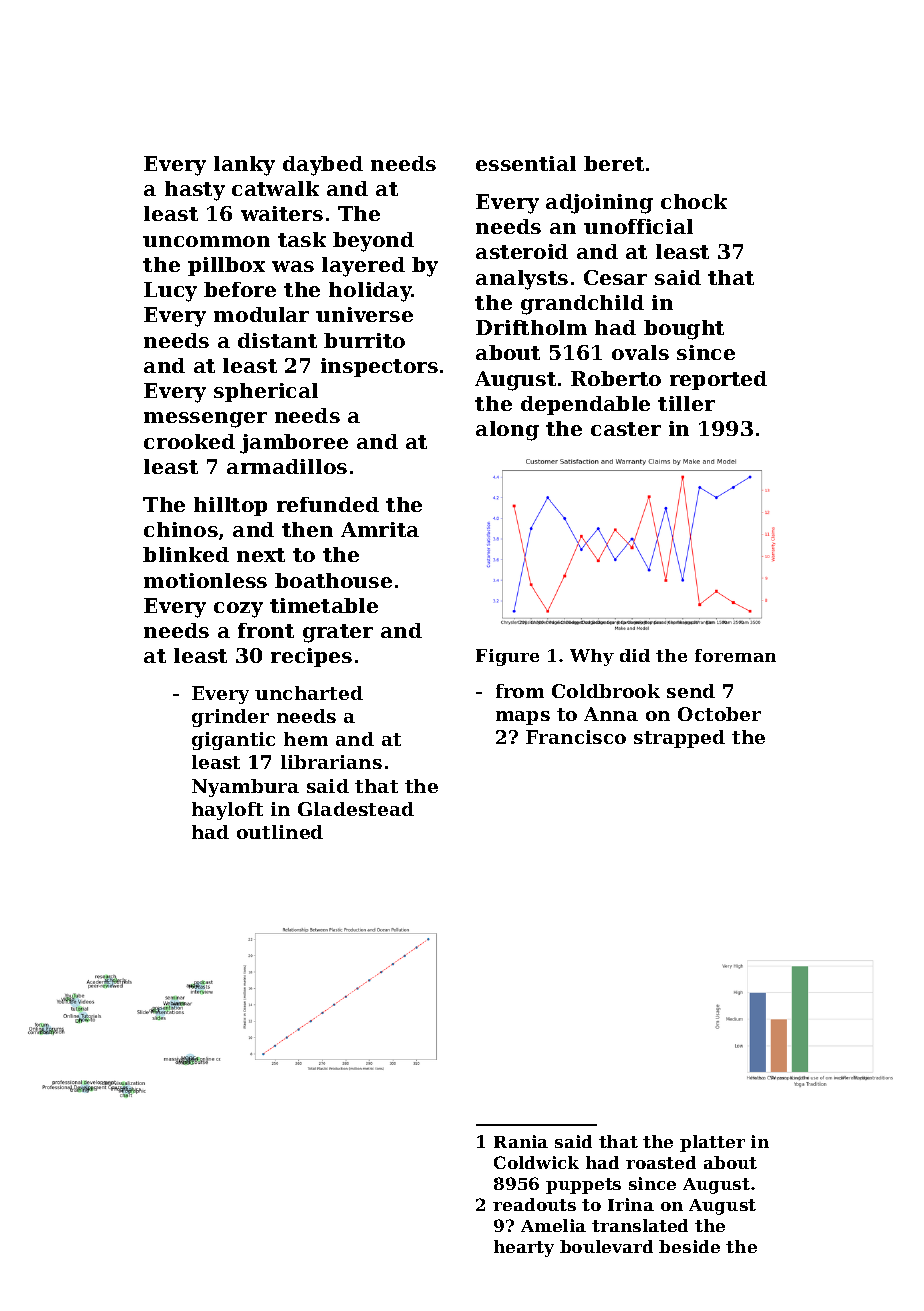 The width and height of the image is (924, 1311). Describe the element at coordinates (611, 714) in the image. I see `Anna` at that location.
